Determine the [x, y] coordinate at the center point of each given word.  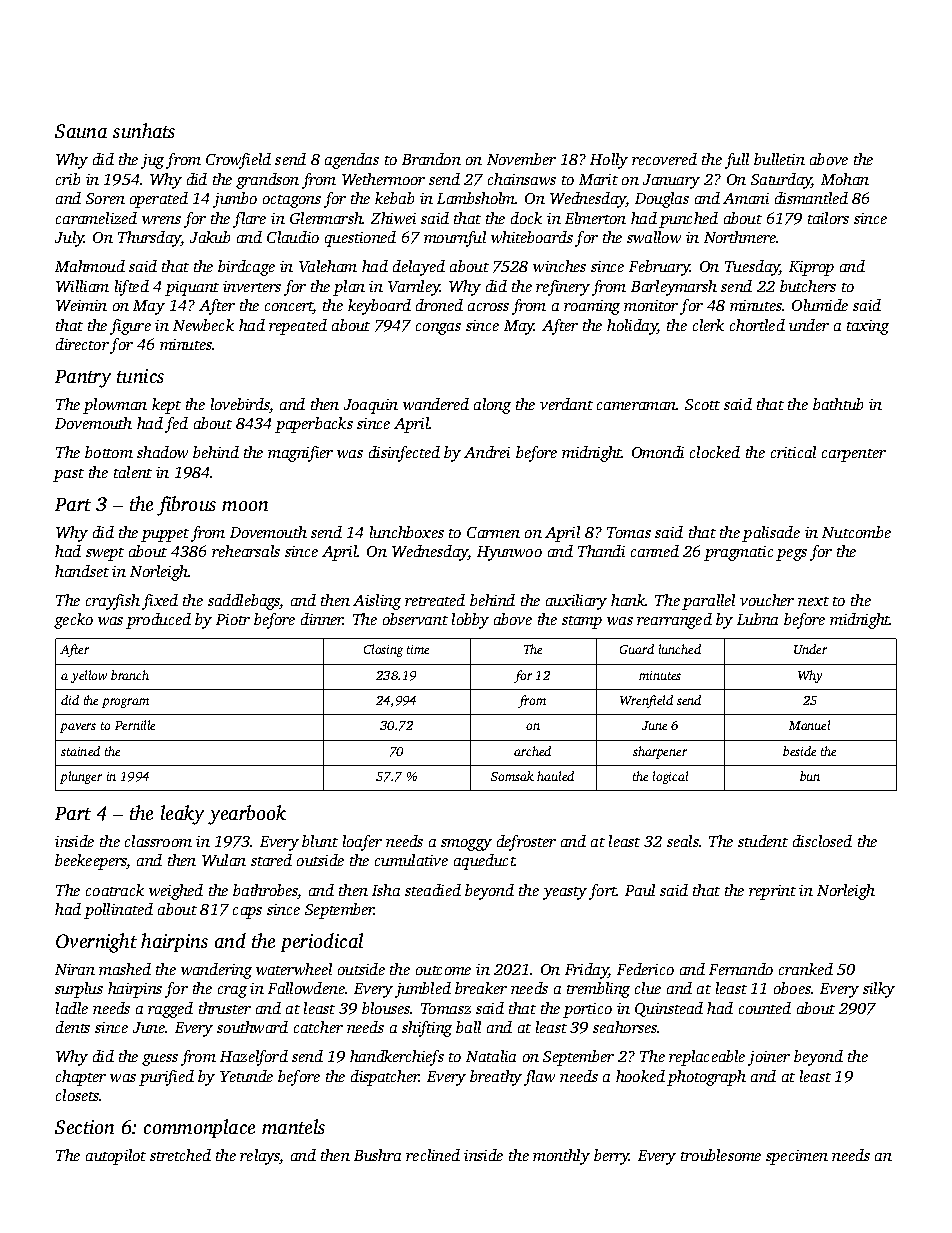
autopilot [116, 1157]
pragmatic [738, 553]
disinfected [404, 454]
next [813, 601]
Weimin [81, 305]
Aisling [377, 602]
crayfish [113, 602]
